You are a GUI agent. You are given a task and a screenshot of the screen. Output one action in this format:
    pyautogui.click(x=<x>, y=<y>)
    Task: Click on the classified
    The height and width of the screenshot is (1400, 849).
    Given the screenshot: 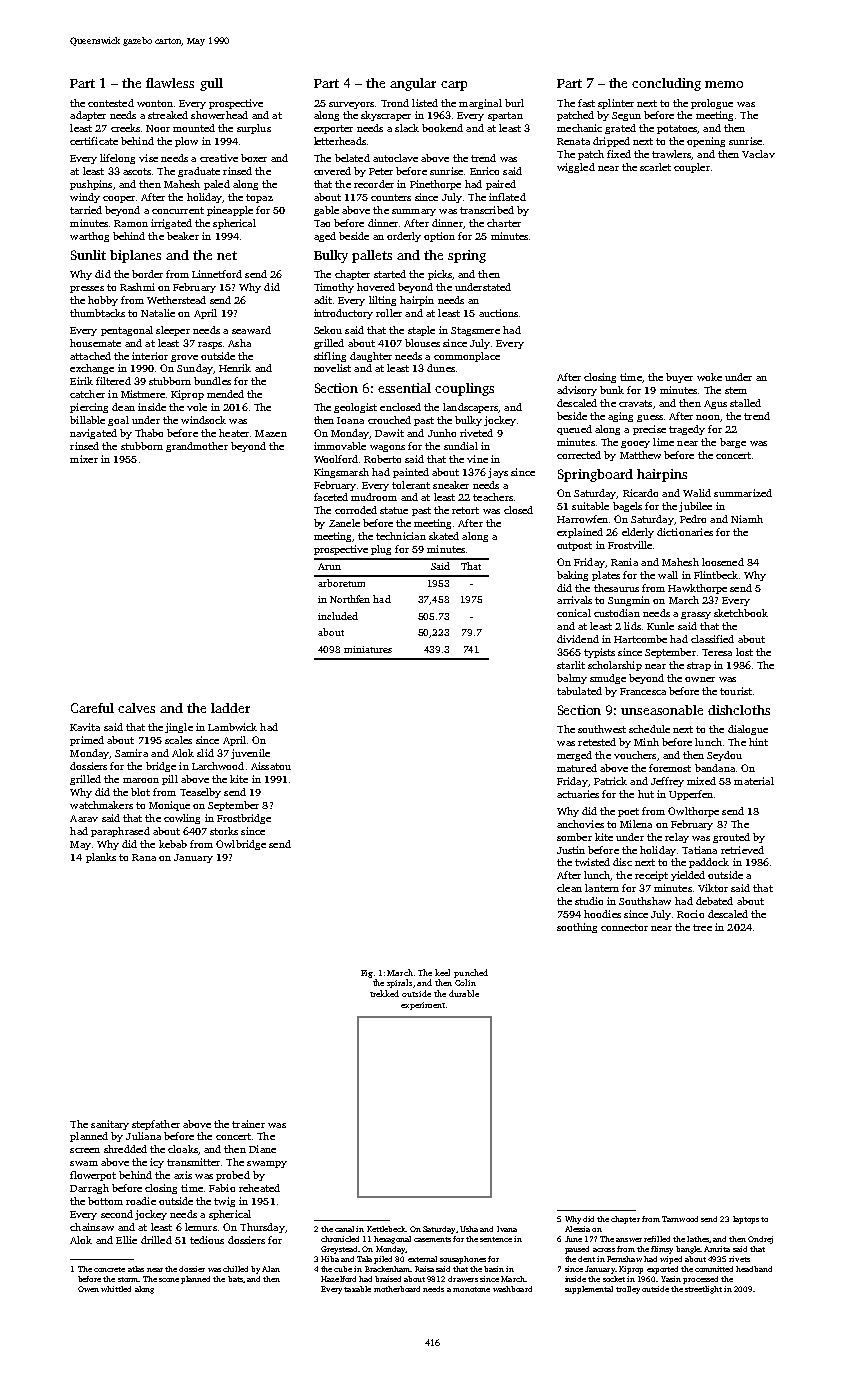 What is the action you would take?
    pyautogui.click(x=712, y=639)
